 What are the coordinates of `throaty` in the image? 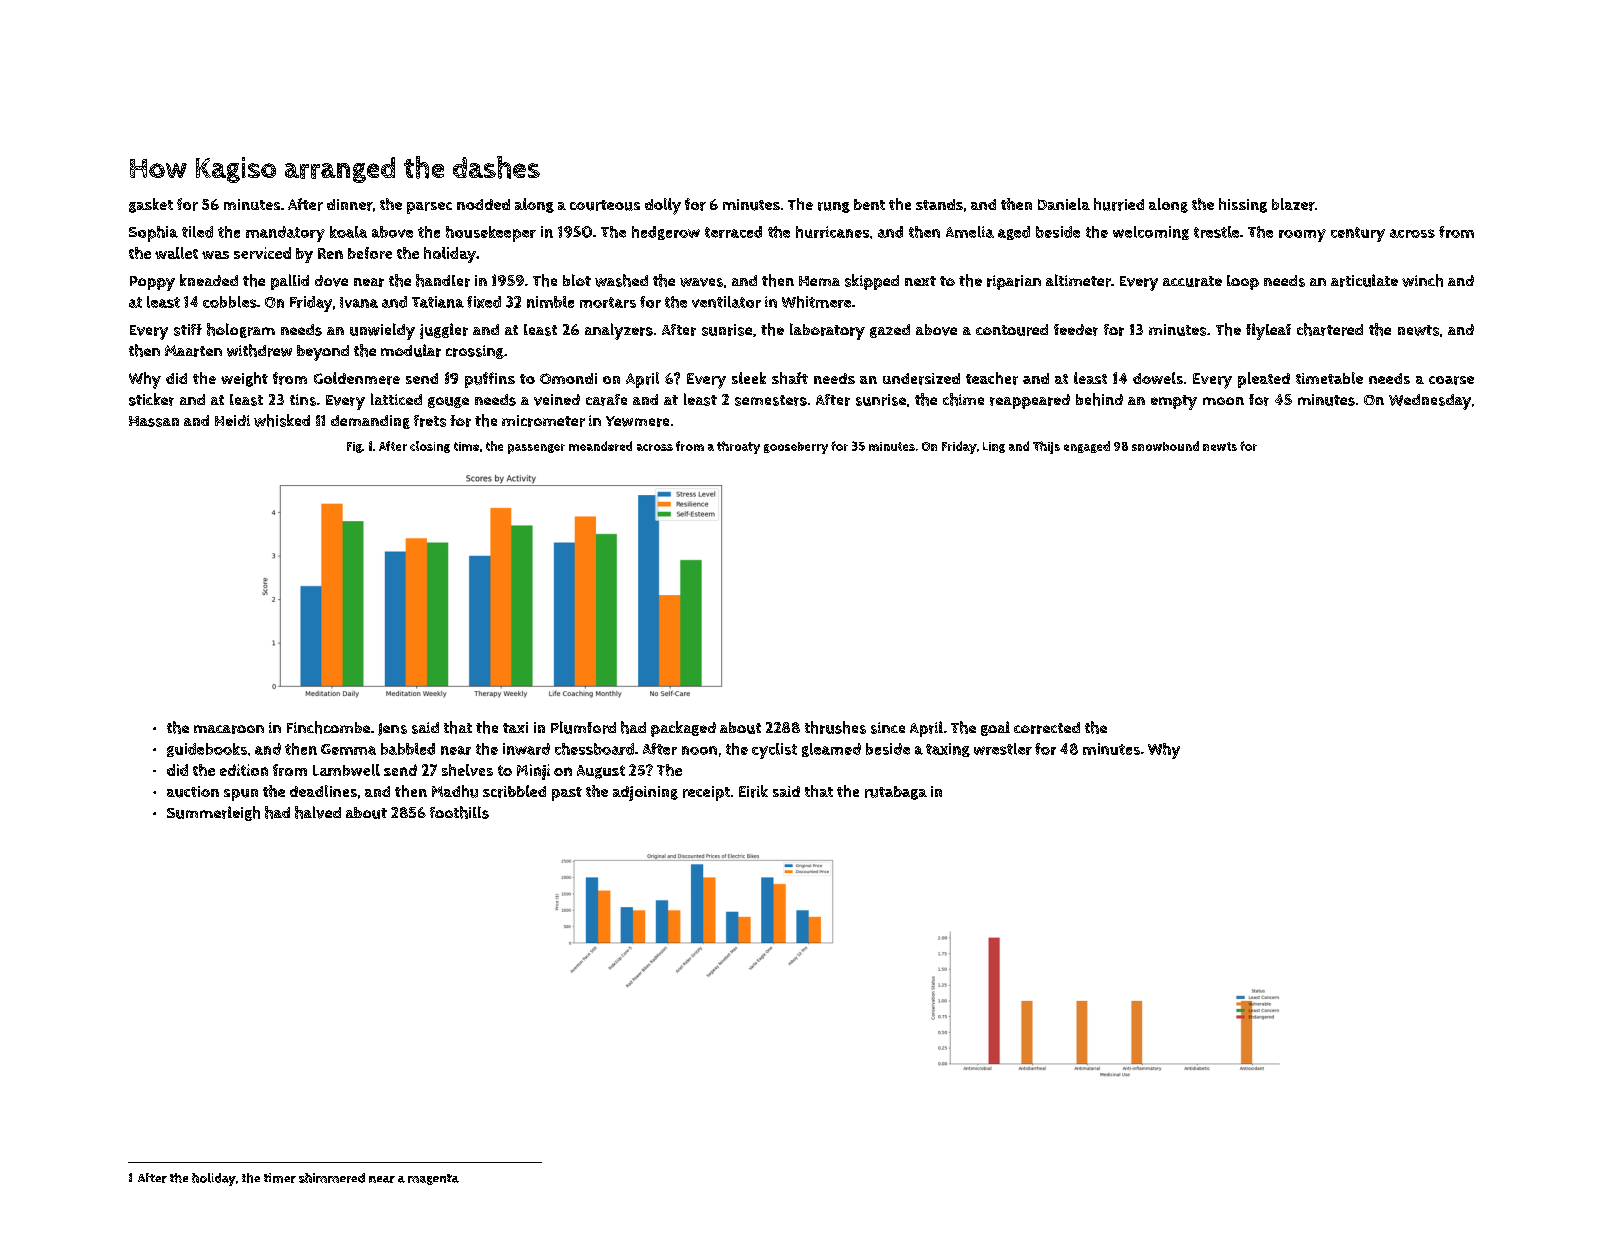 It's located at (738, 447).
